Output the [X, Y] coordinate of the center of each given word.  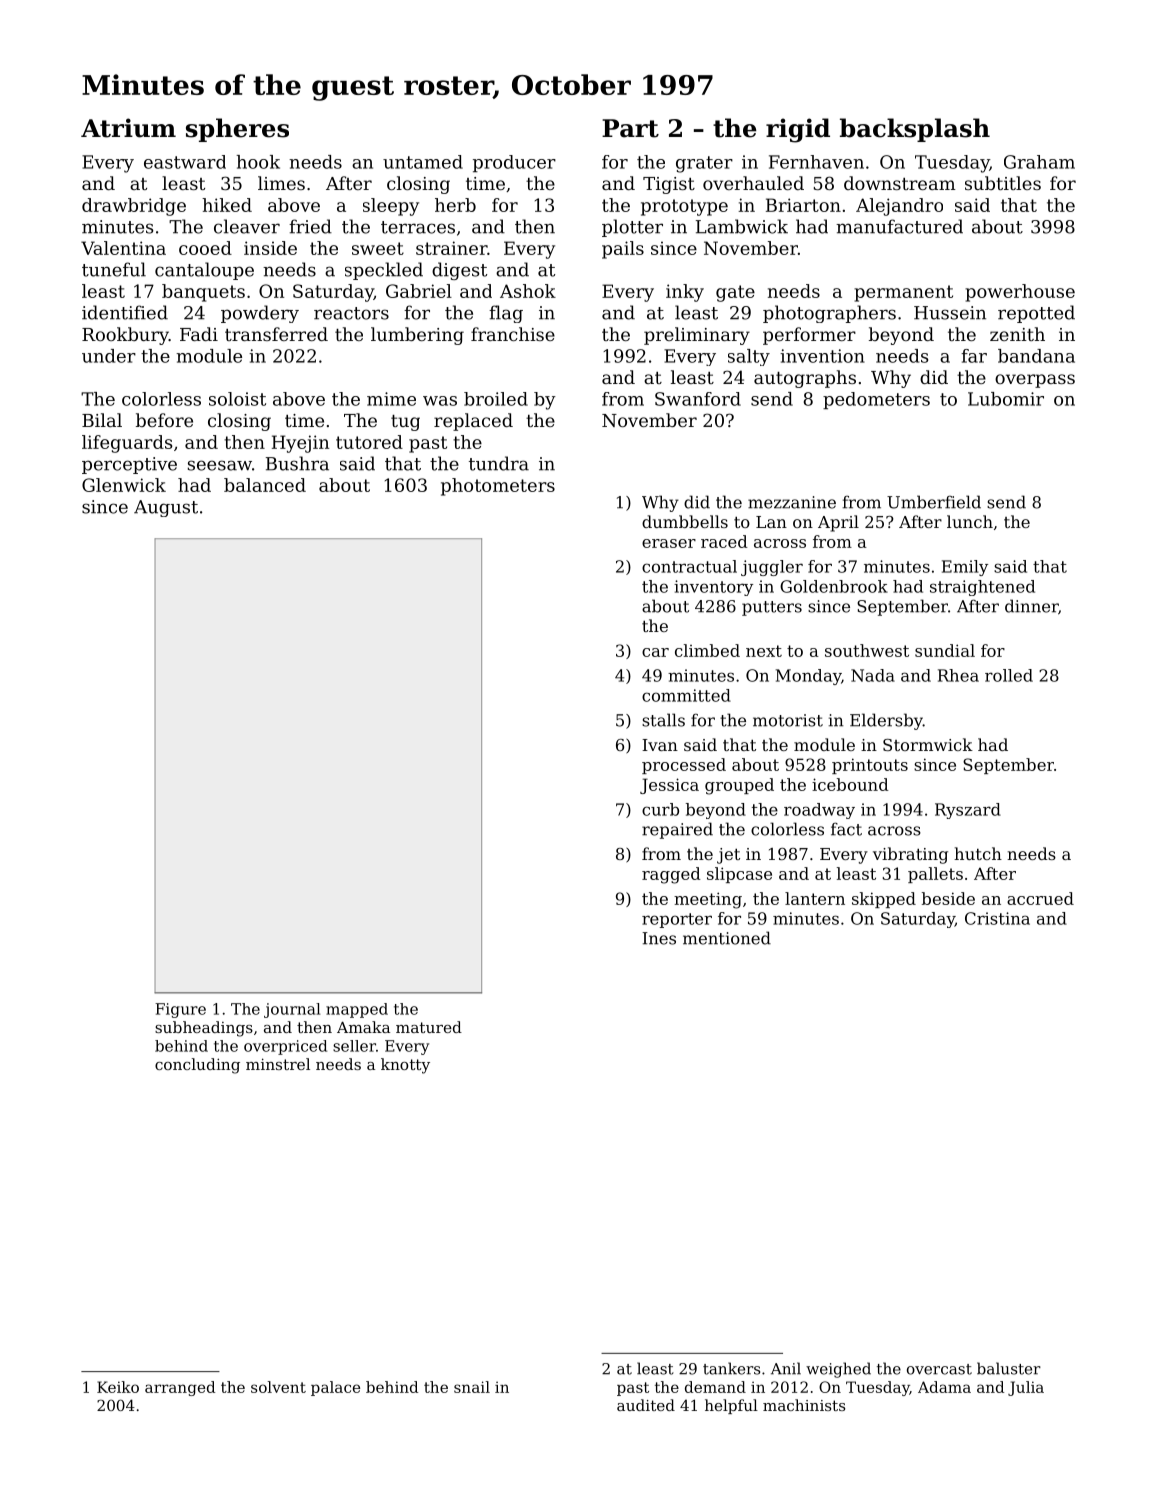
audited [646, 1405]
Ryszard [968, 811]
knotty [405, 1066]
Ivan [660, 745]
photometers [498, 487]
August [166, 508]
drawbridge [134, 207]
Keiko [118, 1387]
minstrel [278, 1064]
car [655, 652]
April [838, 523]
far [974, 356]
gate [735, 293]
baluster [1009, 1368]
